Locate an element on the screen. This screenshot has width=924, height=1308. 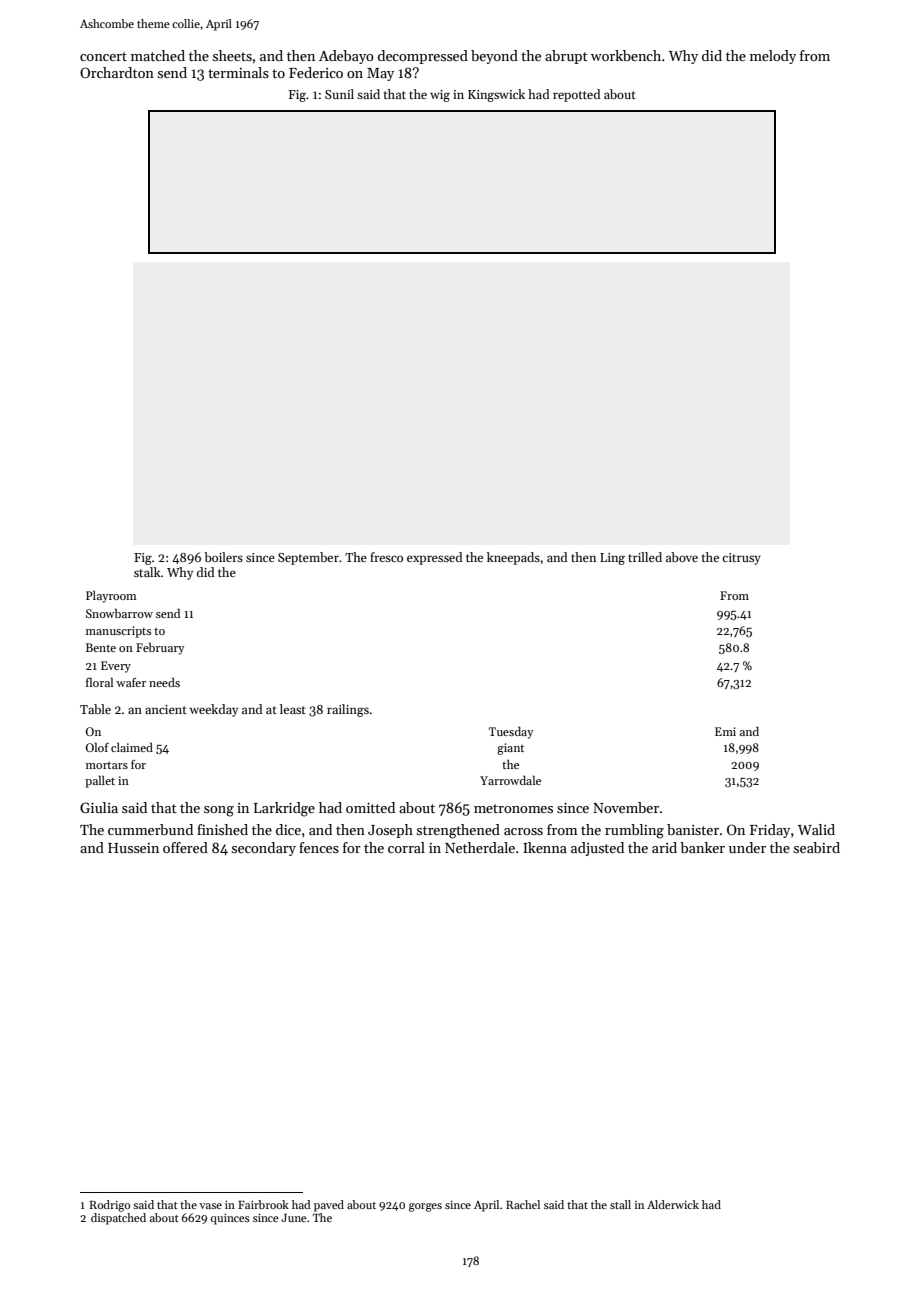
citrusy is located at coordinates (741, 559).
